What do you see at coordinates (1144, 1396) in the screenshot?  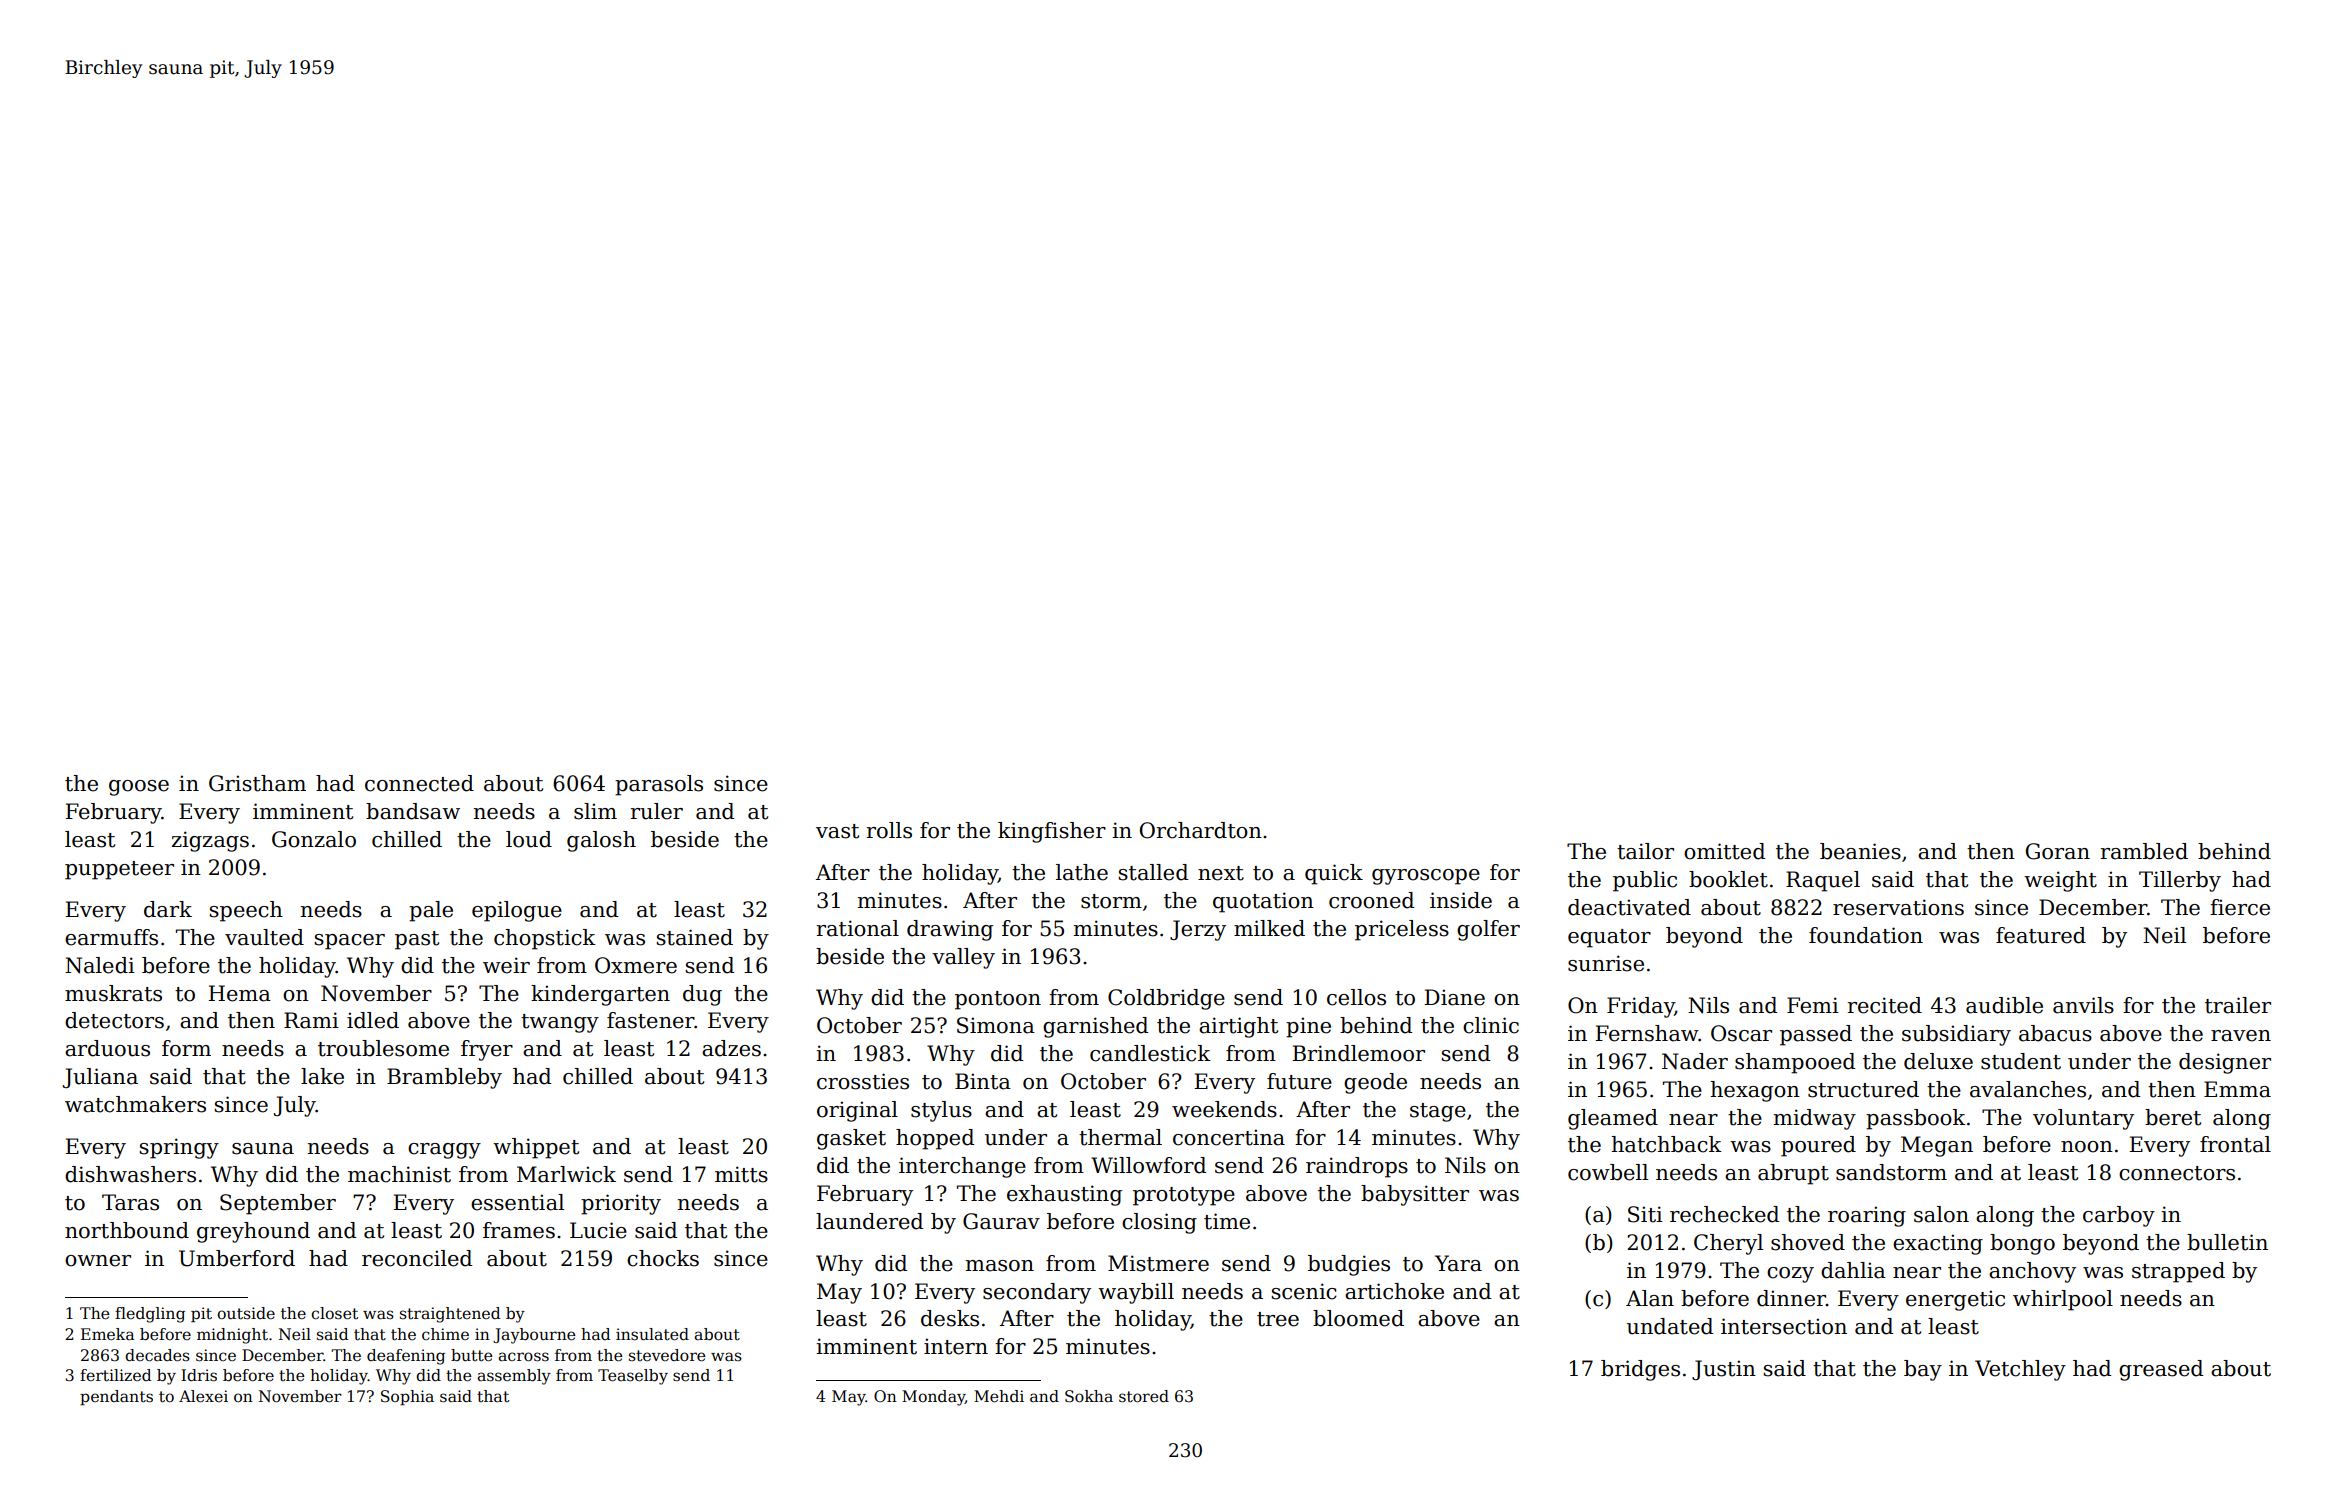 I see `stored` at bounding box center [1144, 1396].
